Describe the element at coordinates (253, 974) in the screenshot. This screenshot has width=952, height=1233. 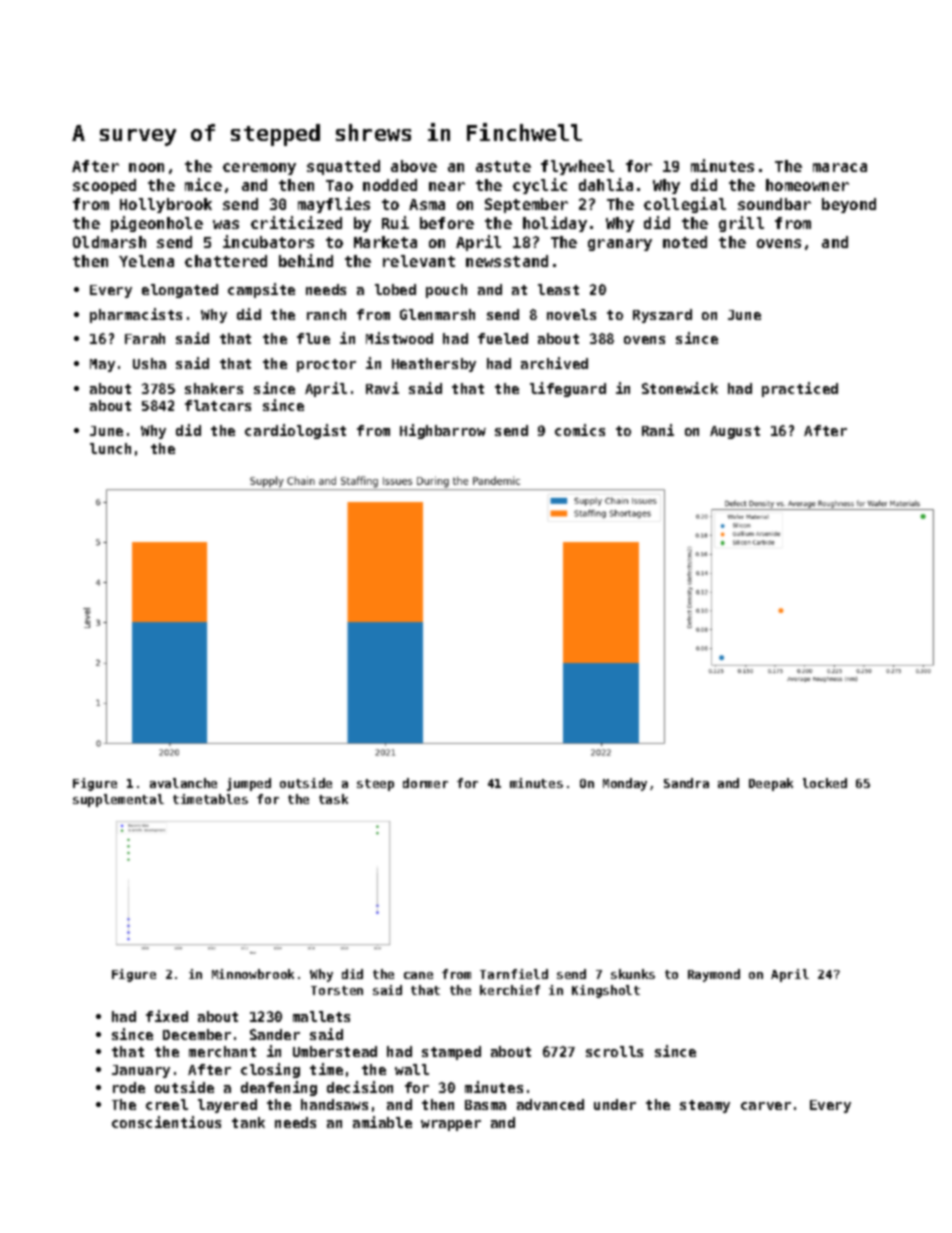
I see `Minnowbrook` at that location.
